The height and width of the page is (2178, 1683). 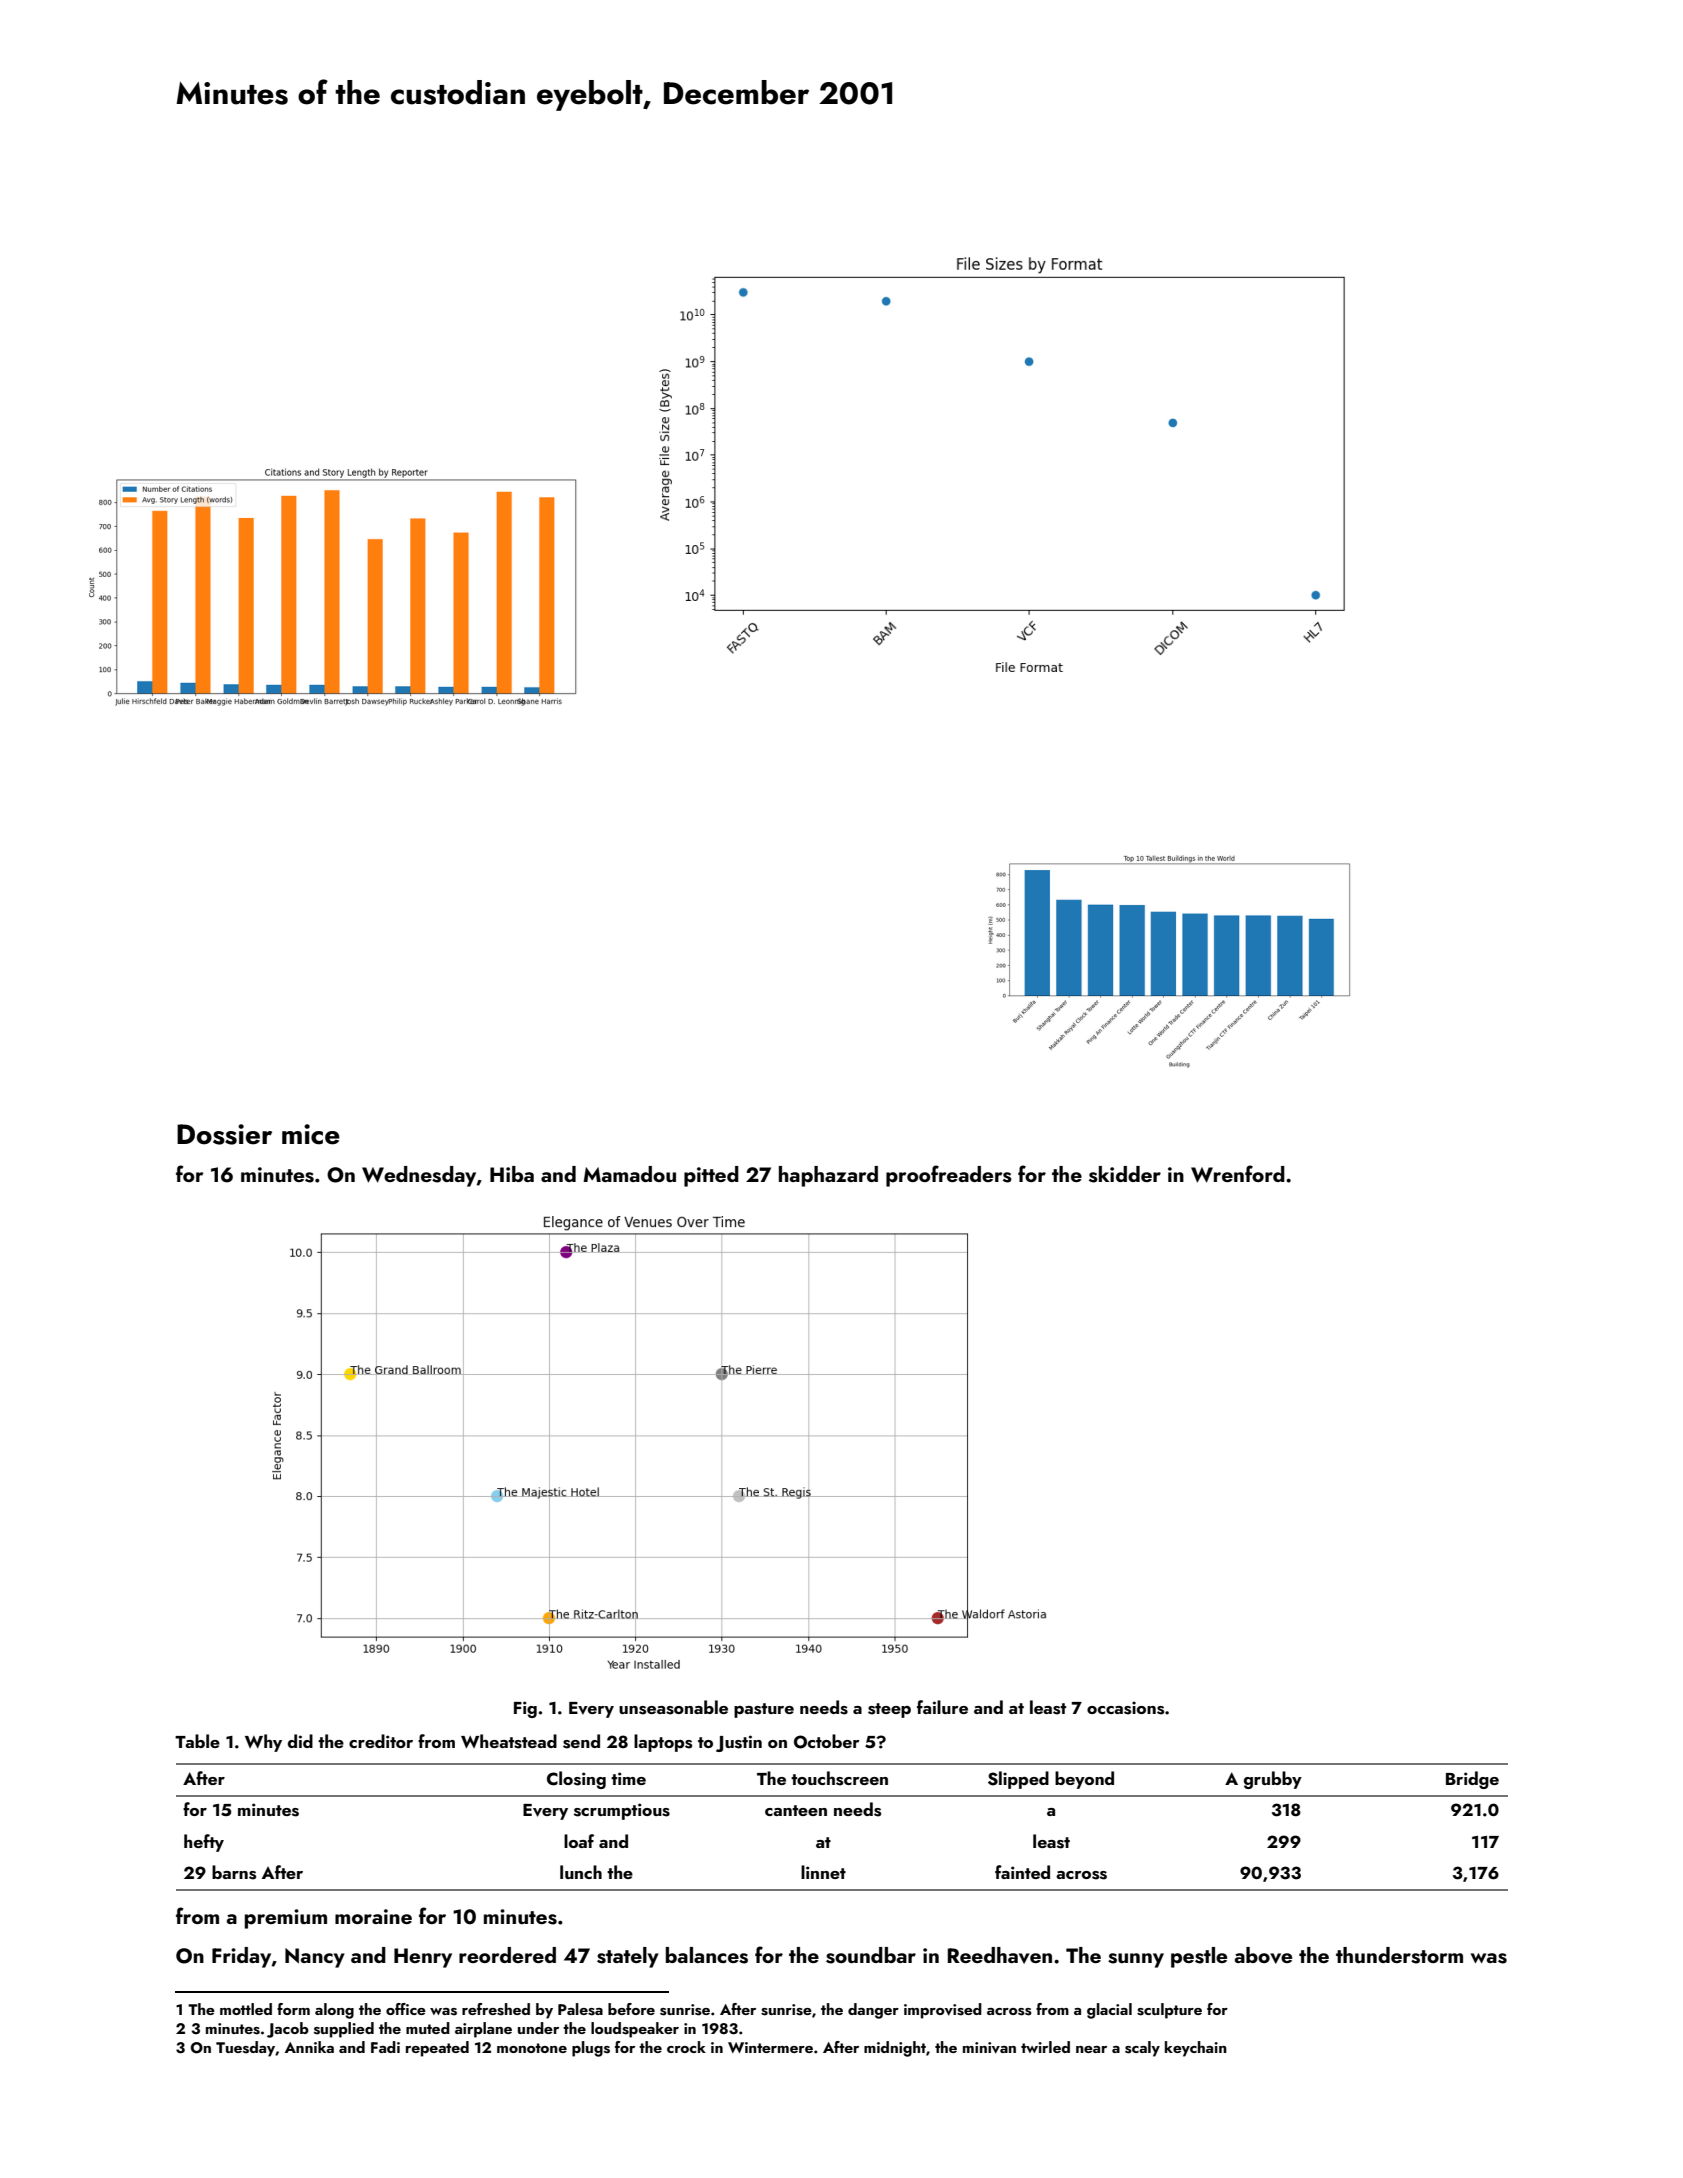 I want to click on Wrenford, so click(x=1238, y=1174).
